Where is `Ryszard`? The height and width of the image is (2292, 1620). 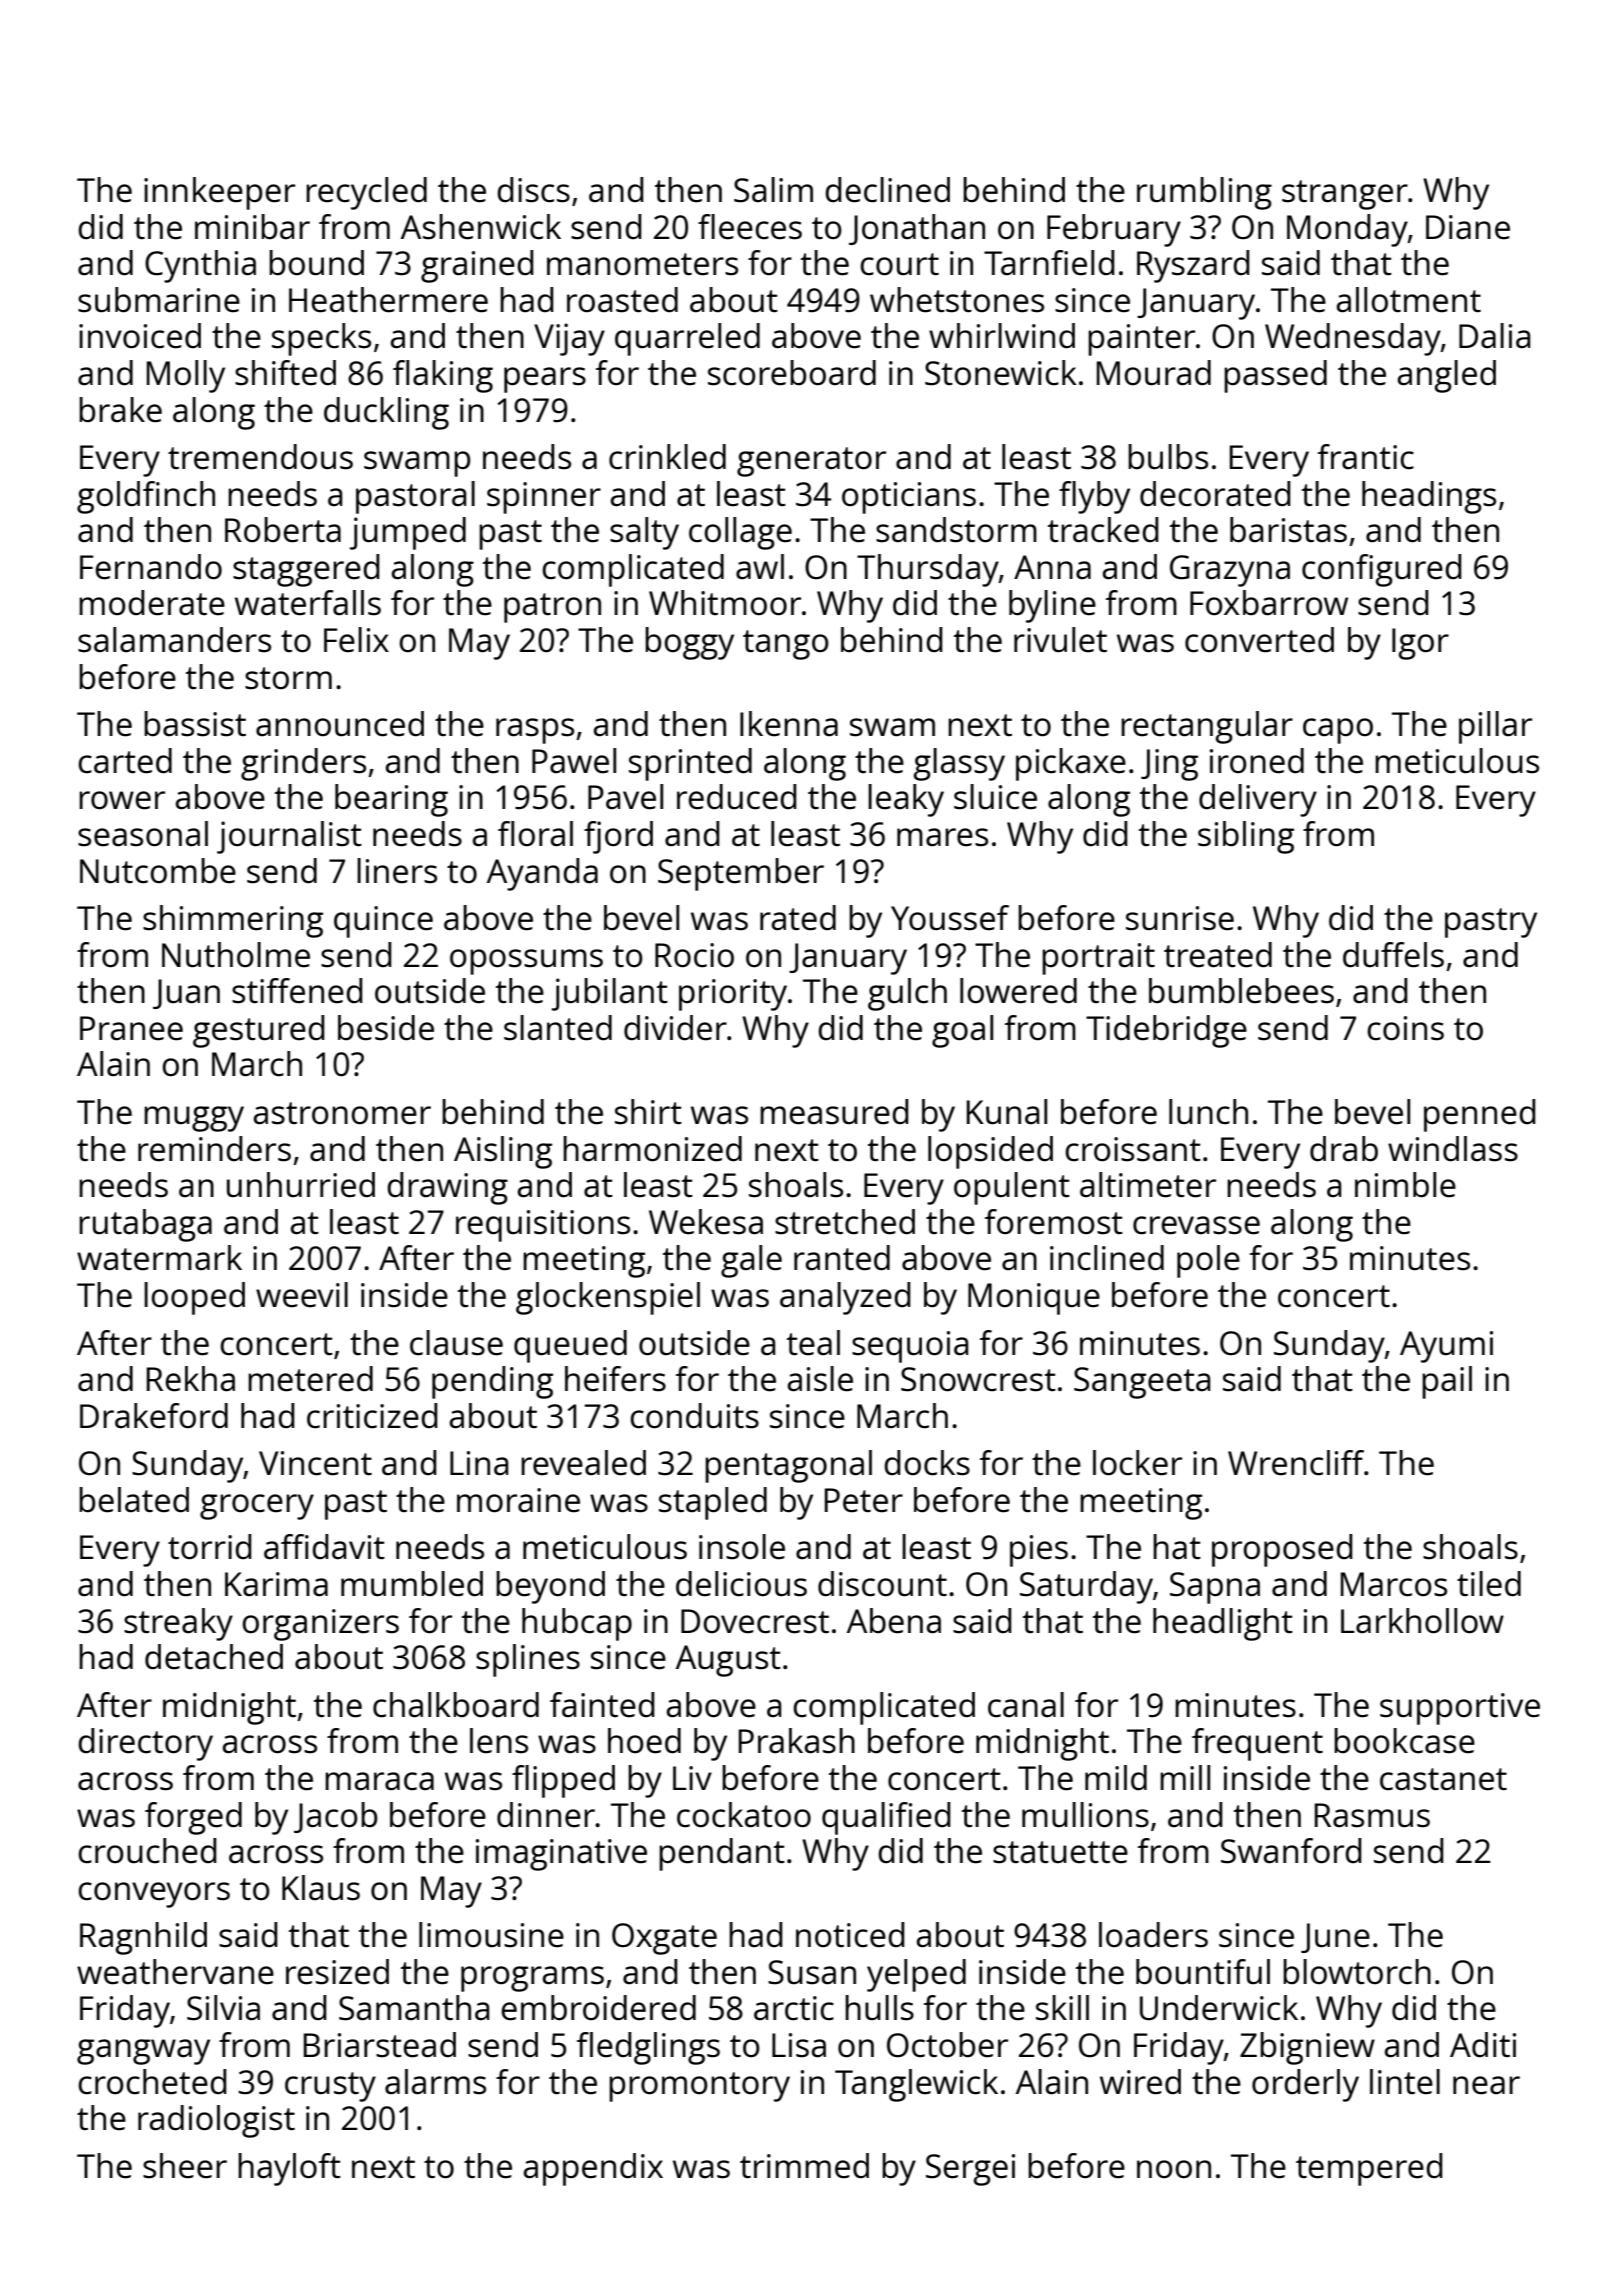
Ryszard is located at coordinates (1193, 266).
